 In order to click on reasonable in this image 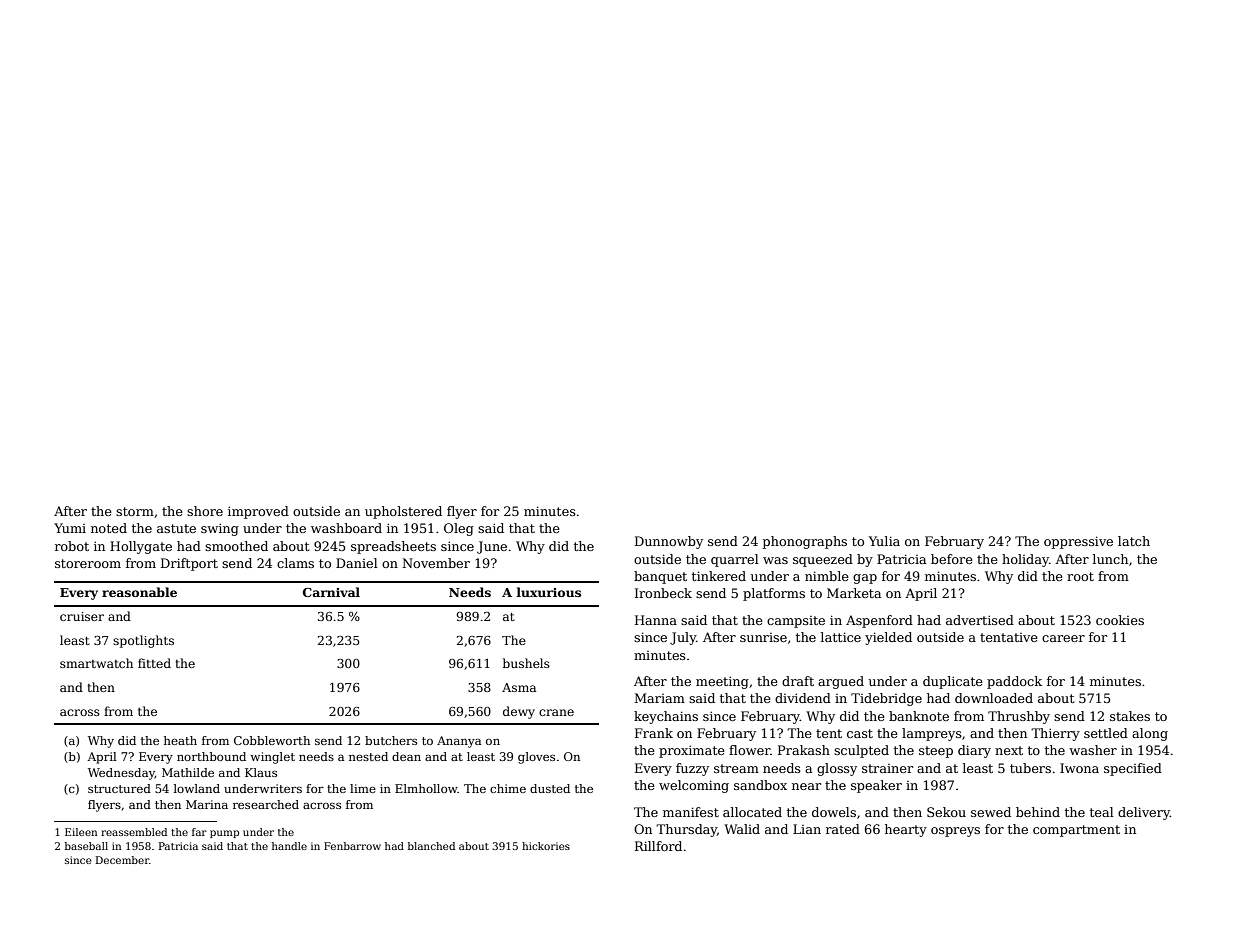, I will do `click(139, 592)`.
